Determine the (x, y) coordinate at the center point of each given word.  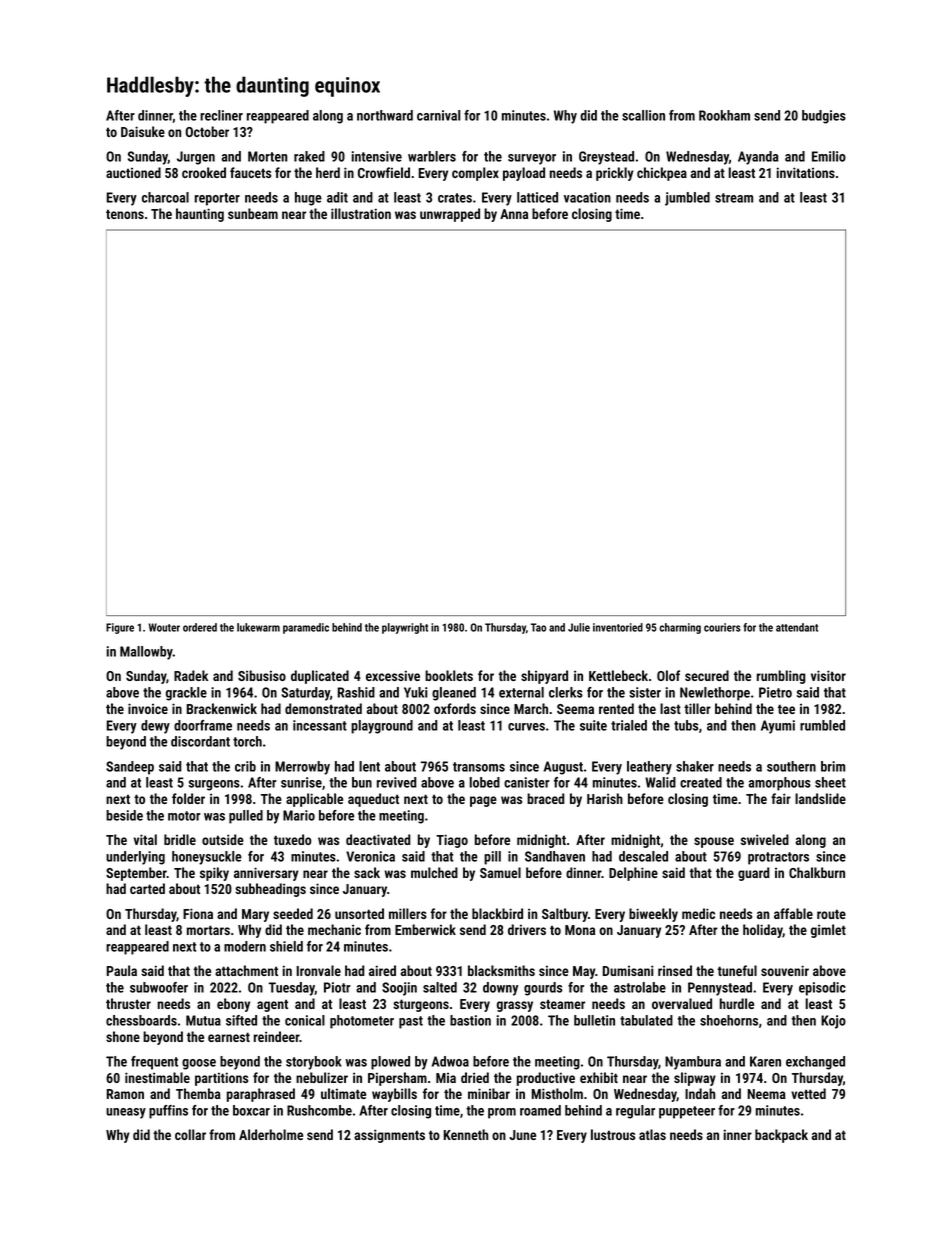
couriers (722, 627)
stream (734, 198)
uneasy (126, 1113)
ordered (200, 627)
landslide (820, 798)
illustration (361, 213)
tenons (125, 214)
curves (526, 727)
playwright (405, 628)
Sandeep (130, 768)
